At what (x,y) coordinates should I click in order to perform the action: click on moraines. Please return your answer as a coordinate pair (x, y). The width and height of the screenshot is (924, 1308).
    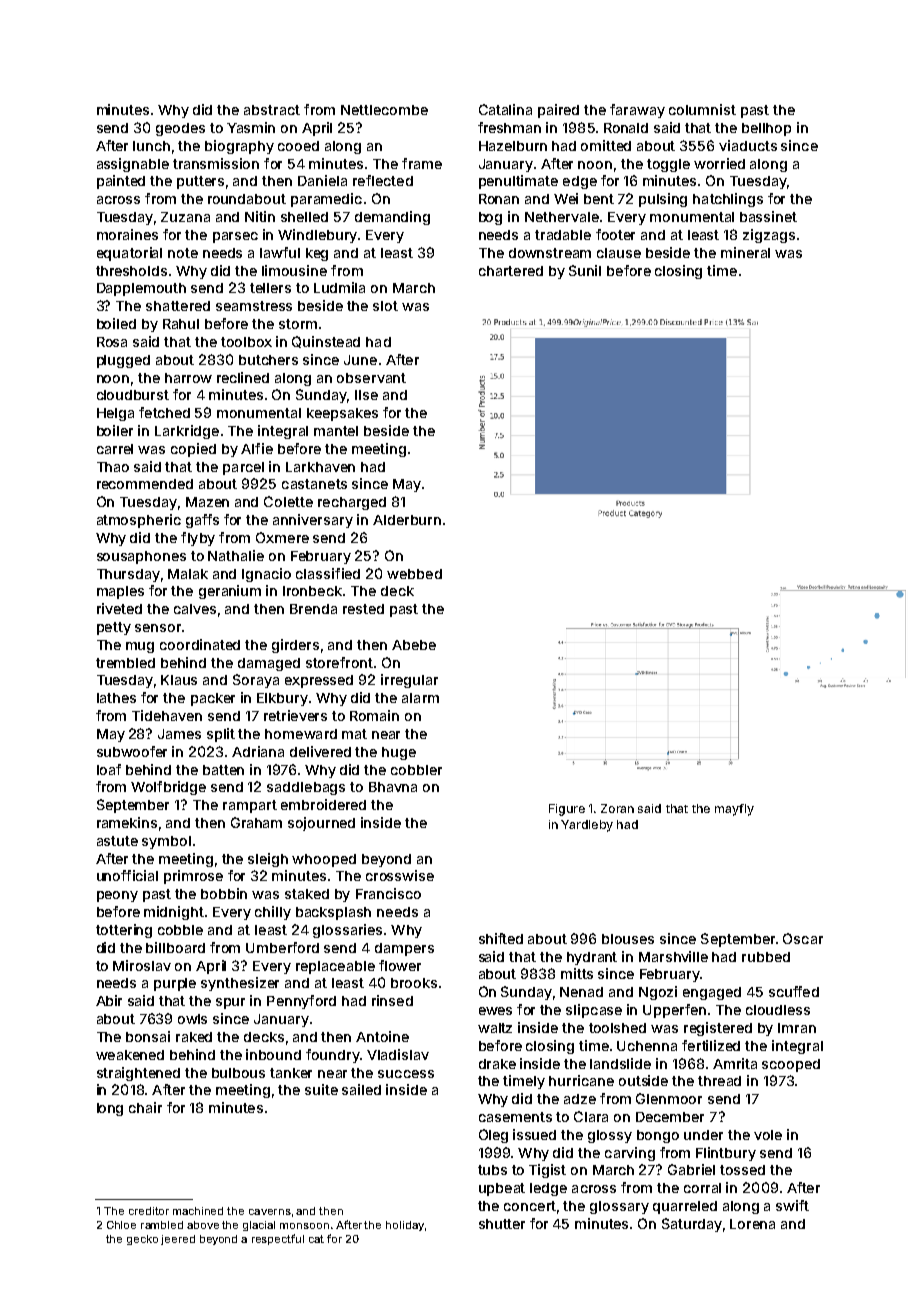
    Looking at the image, I should click on (127, 234).
